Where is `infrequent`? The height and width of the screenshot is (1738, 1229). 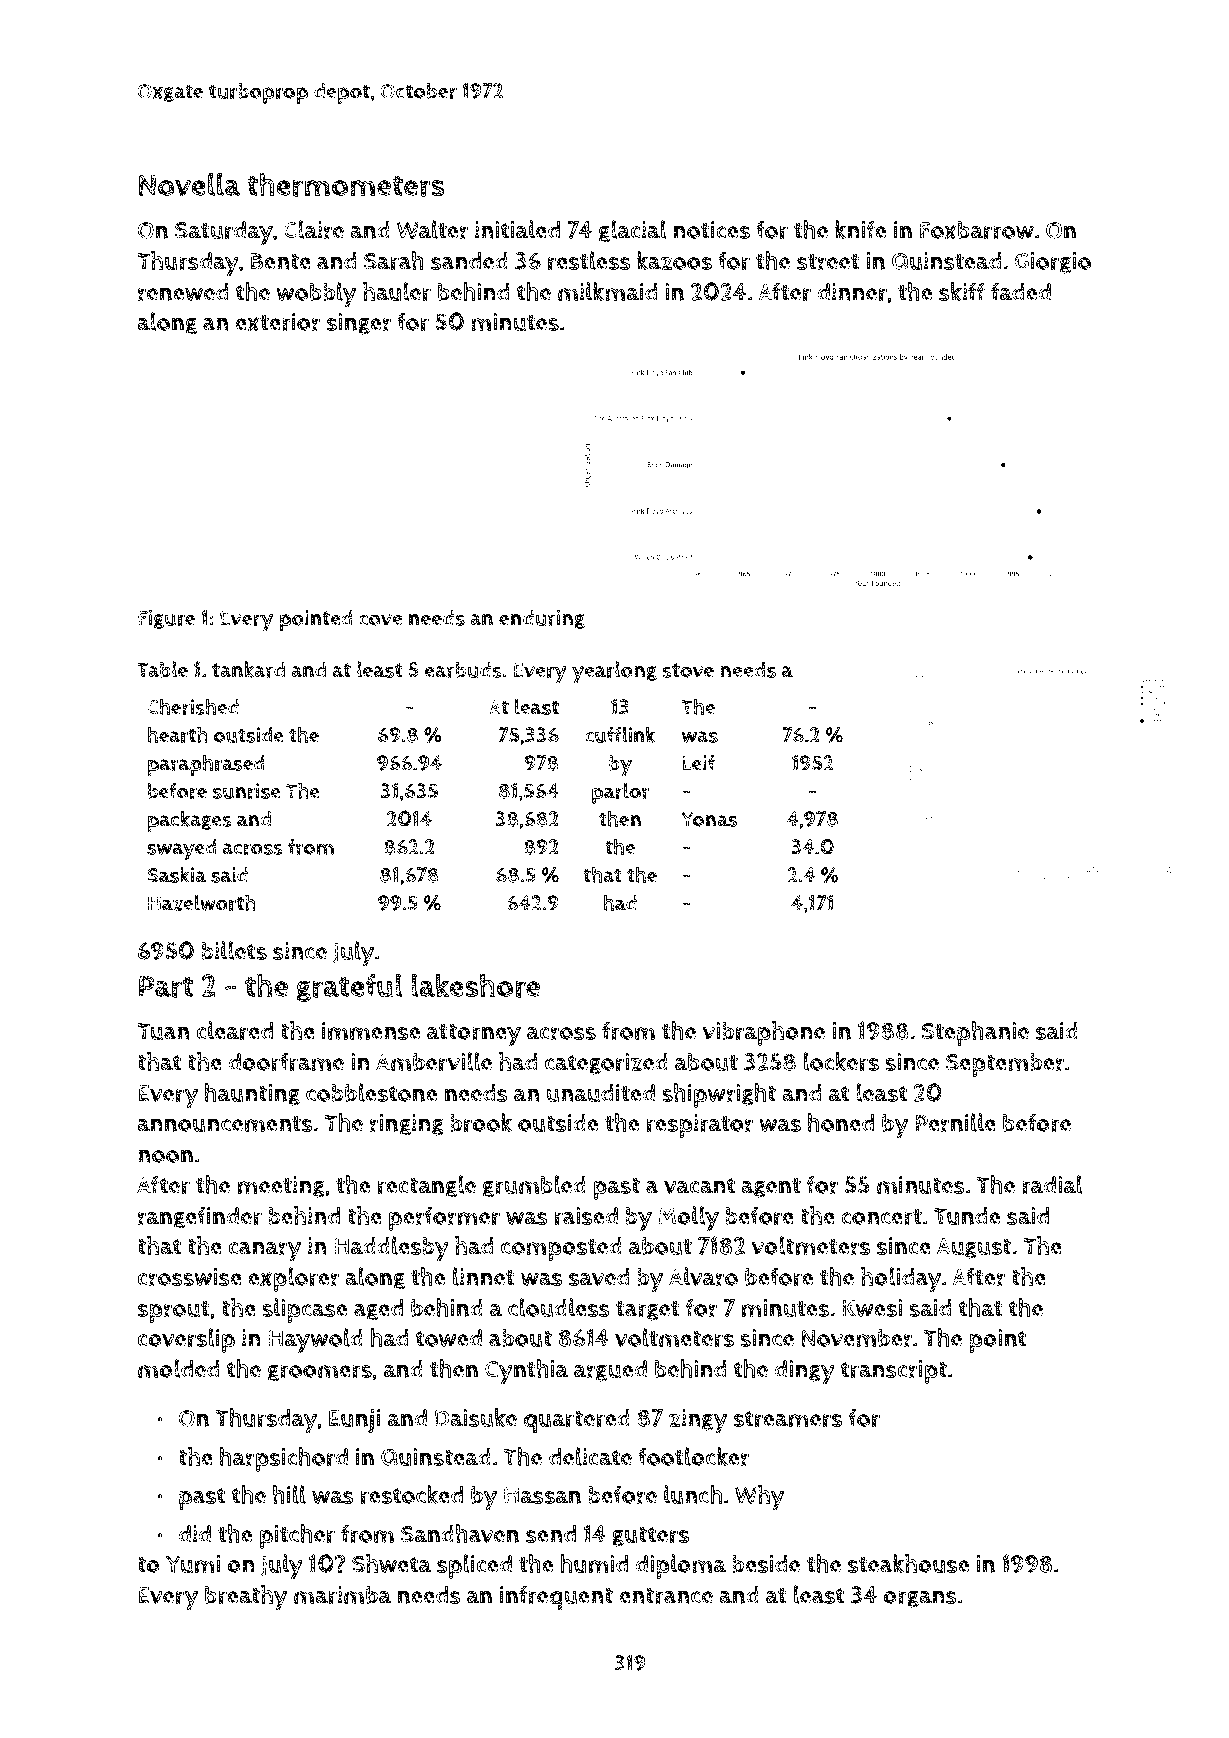
infrequent is located at coordinates (556, 1597).
